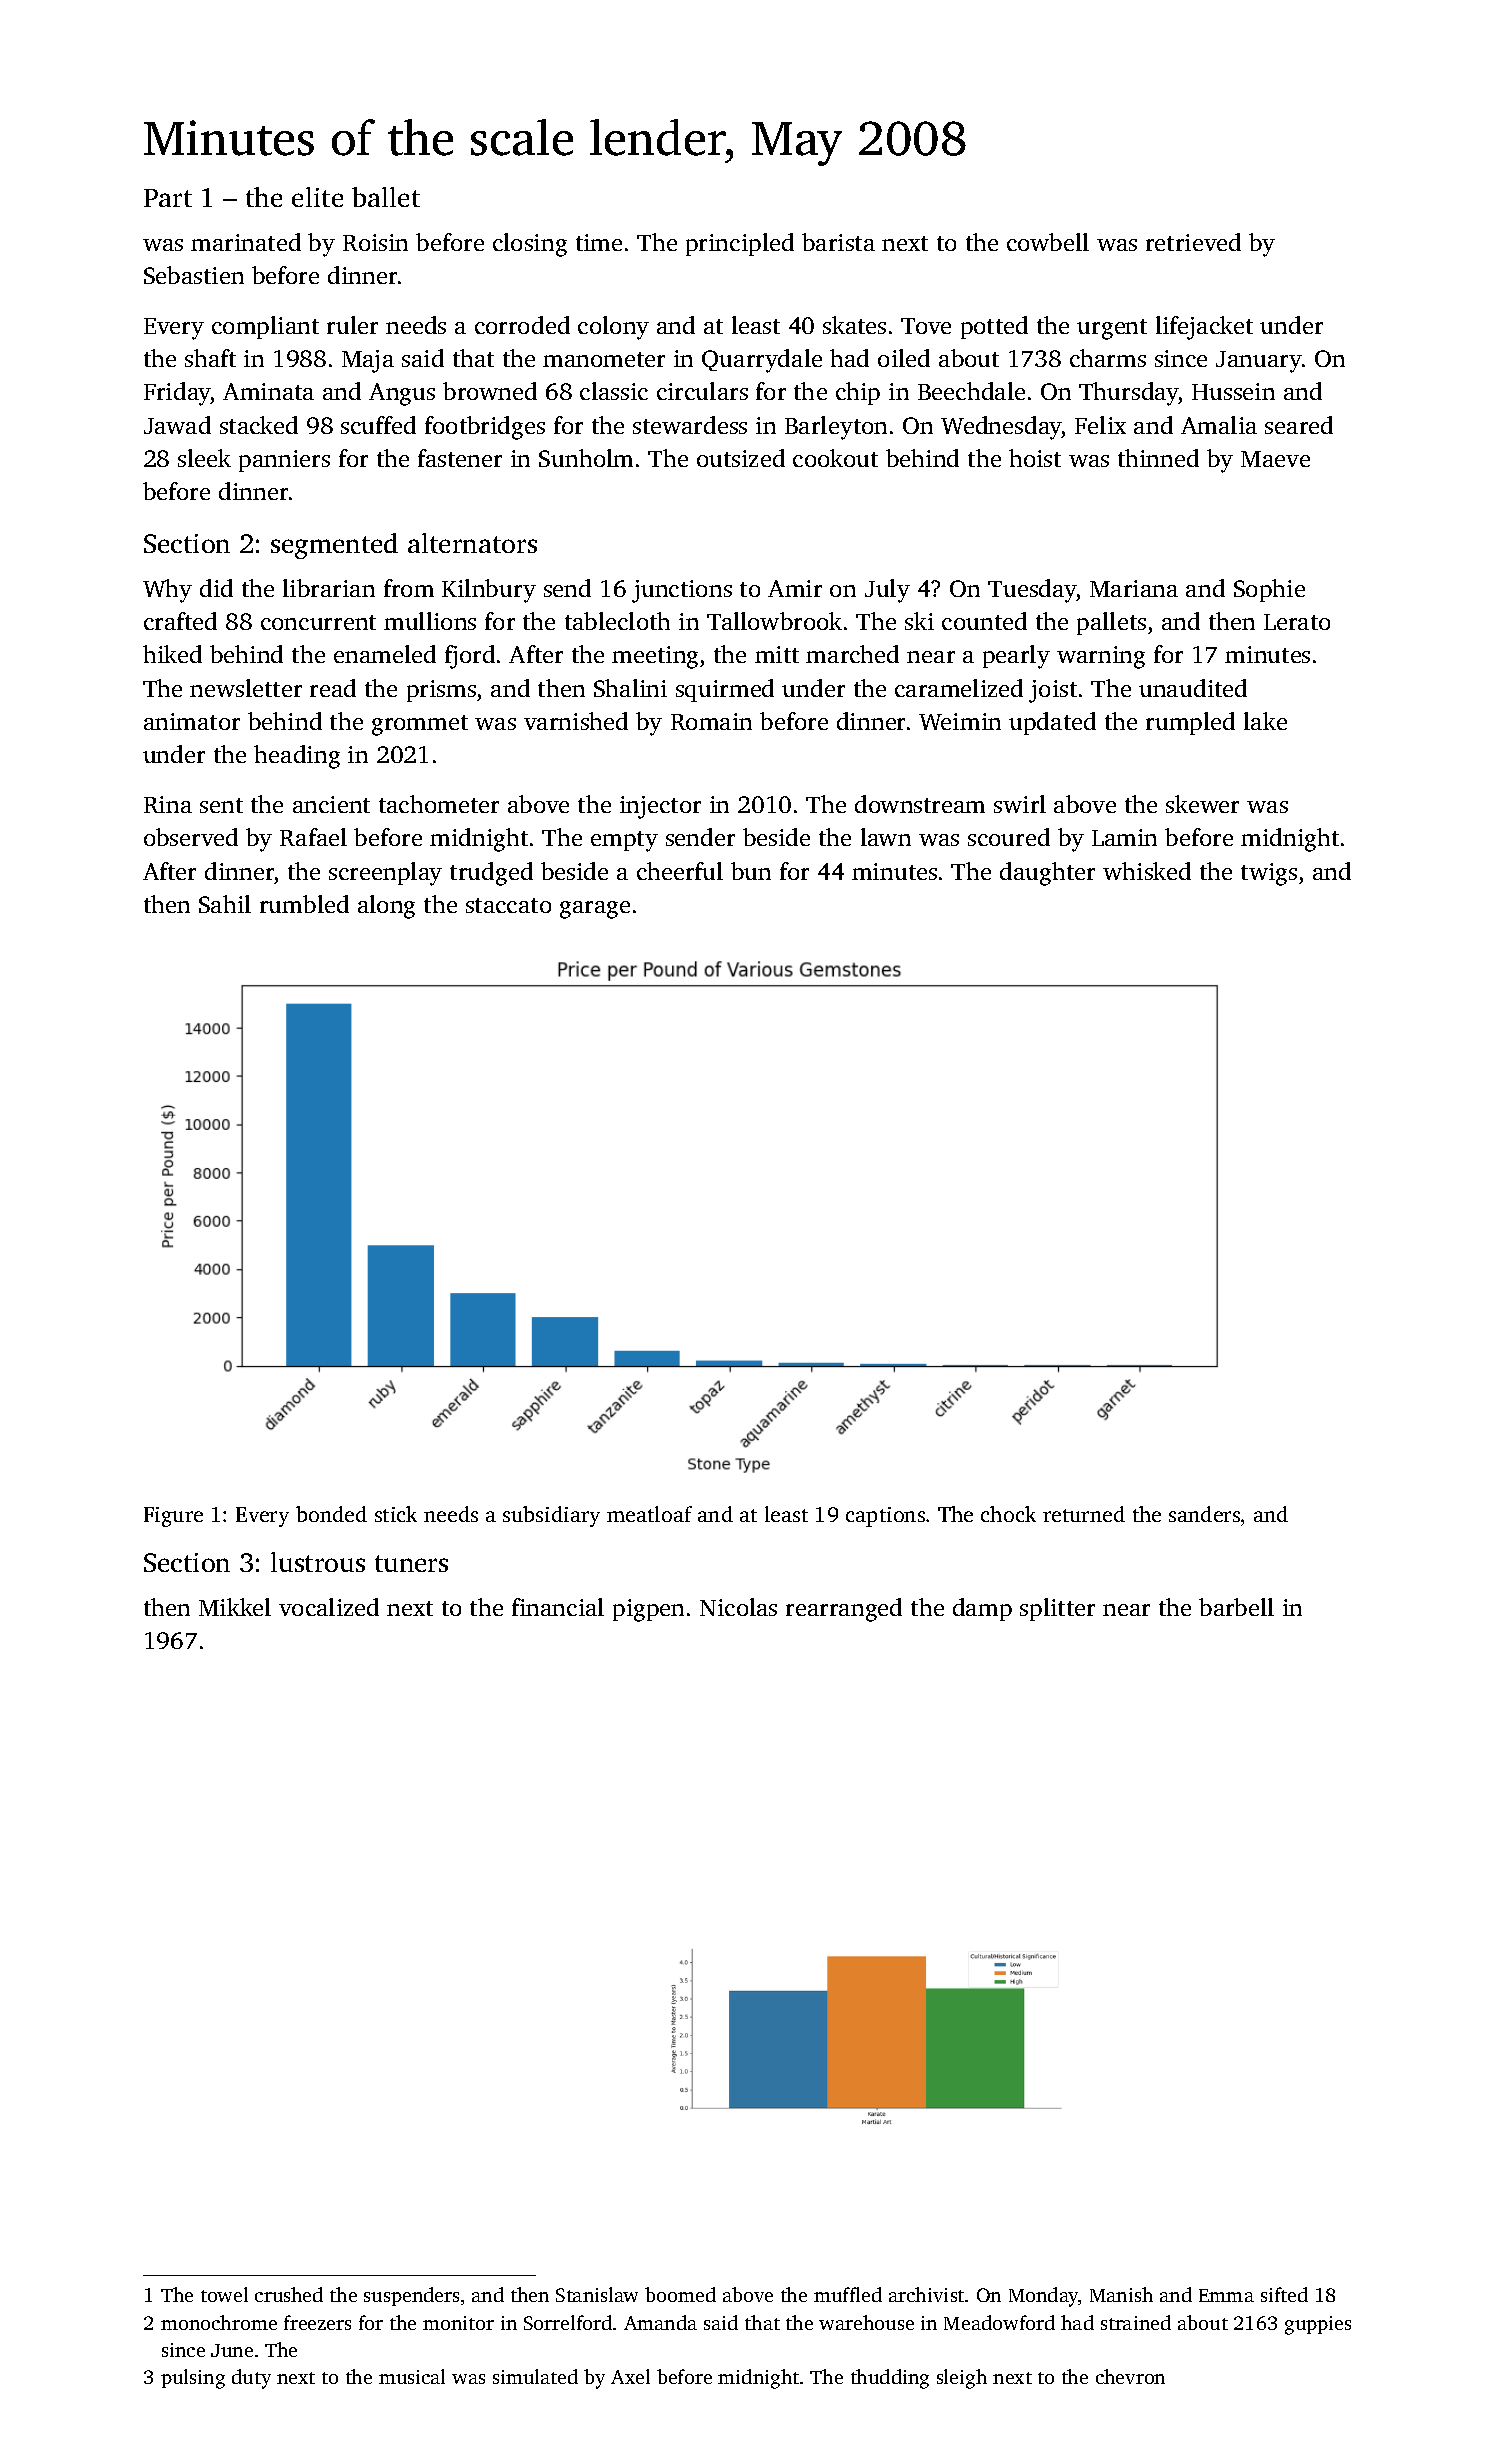 Image resolution: width=1496 pixels, height=2464 pixels. Describe the element at coordinates (648, 1610) in the screenshot. I see `pigpen` at that location.
